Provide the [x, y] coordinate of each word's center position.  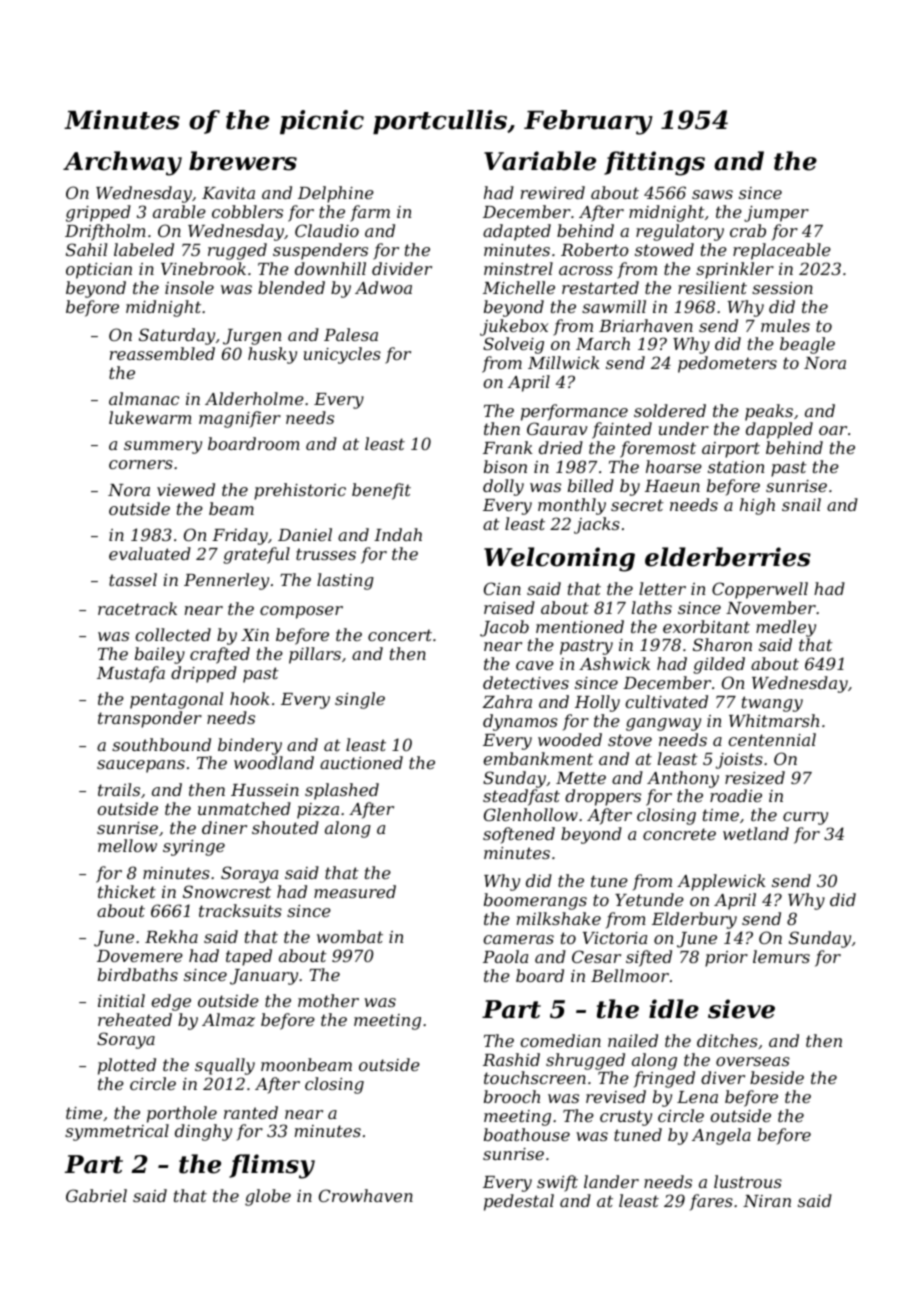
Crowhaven [366, 1195]
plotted [127, 1066]
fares [711, 1202]
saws [712, 194]
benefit [381, 491]
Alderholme [254, 398]
